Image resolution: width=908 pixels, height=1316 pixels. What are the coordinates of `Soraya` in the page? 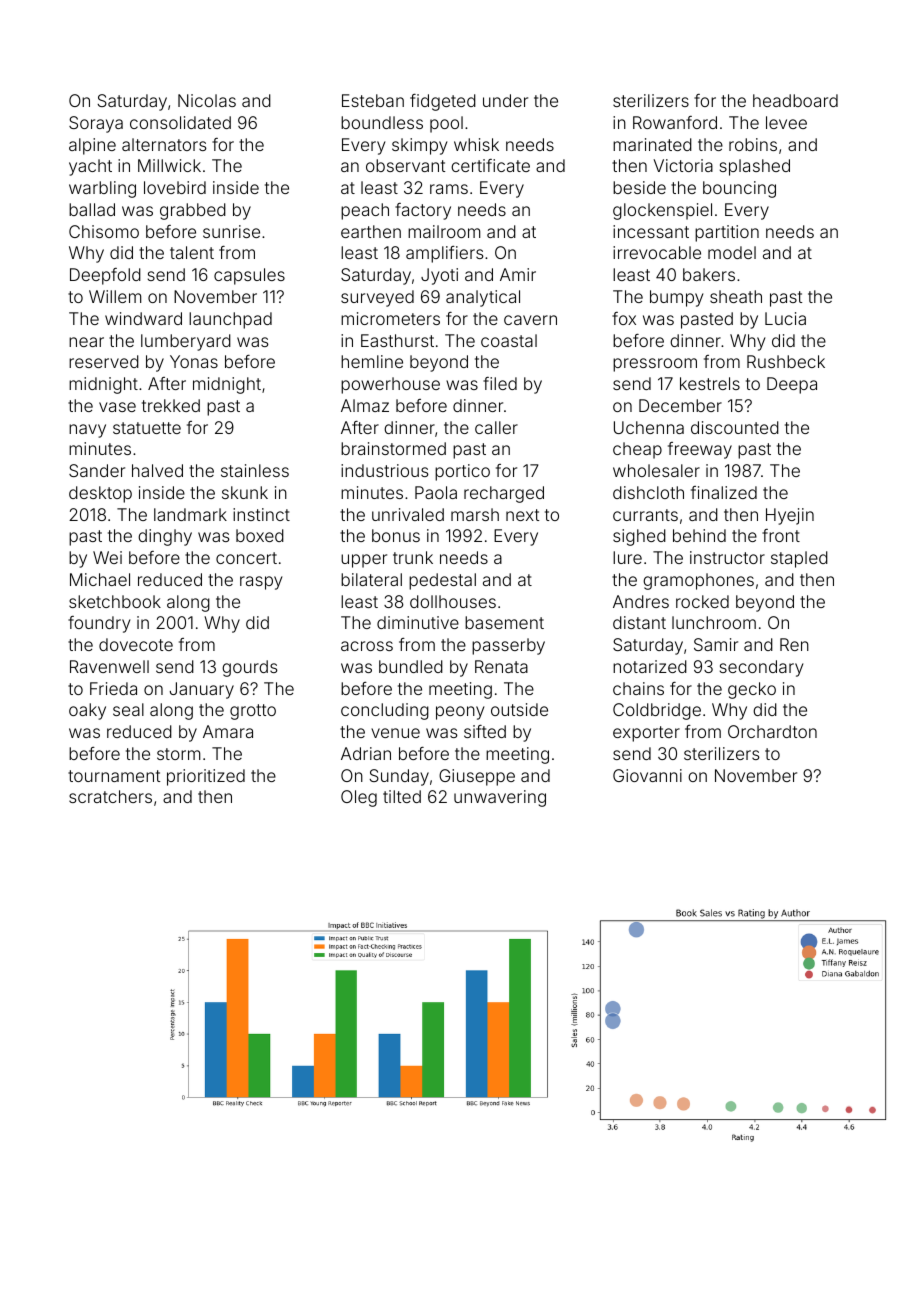 It's located at (96, 124).
